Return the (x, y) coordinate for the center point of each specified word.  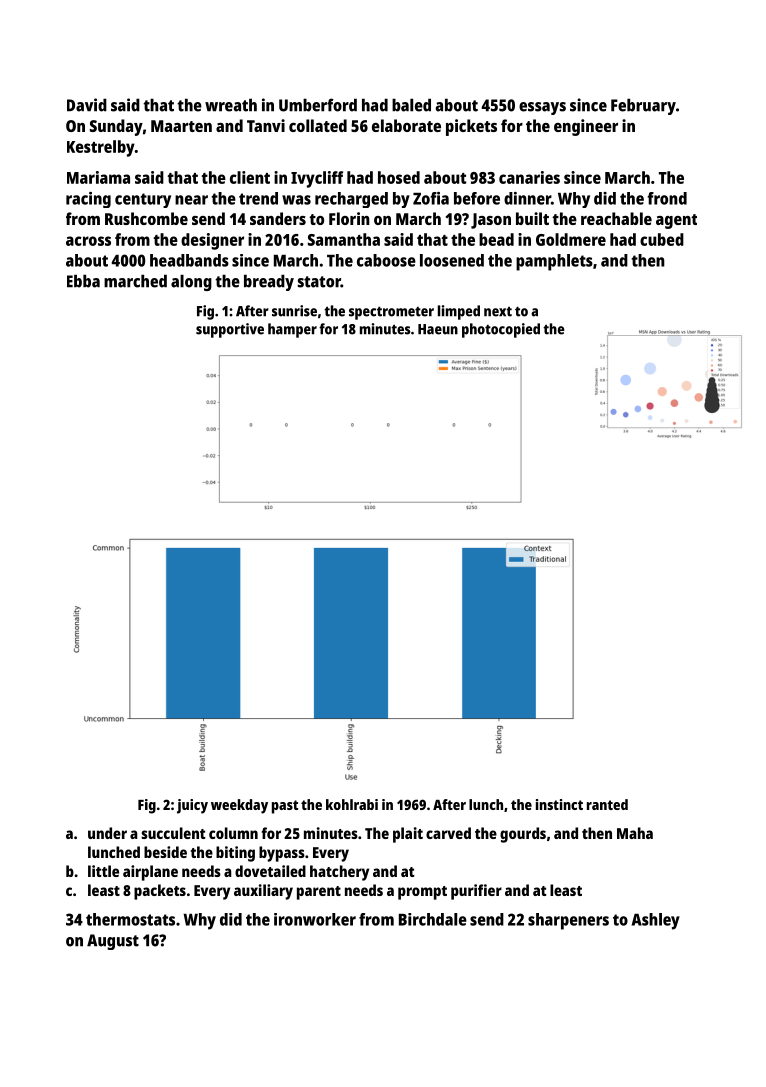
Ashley (656, 921)
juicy (192, 806)
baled (411, 105)
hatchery (339, 873)
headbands (189, 260)
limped (459, 312)
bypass (282, 854)
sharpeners (568, 921)
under (107, 833)
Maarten (181, 126)
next (498, 312)
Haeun (438, 329)
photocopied (501, 330)
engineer (586, 127)
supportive (230, 330)
